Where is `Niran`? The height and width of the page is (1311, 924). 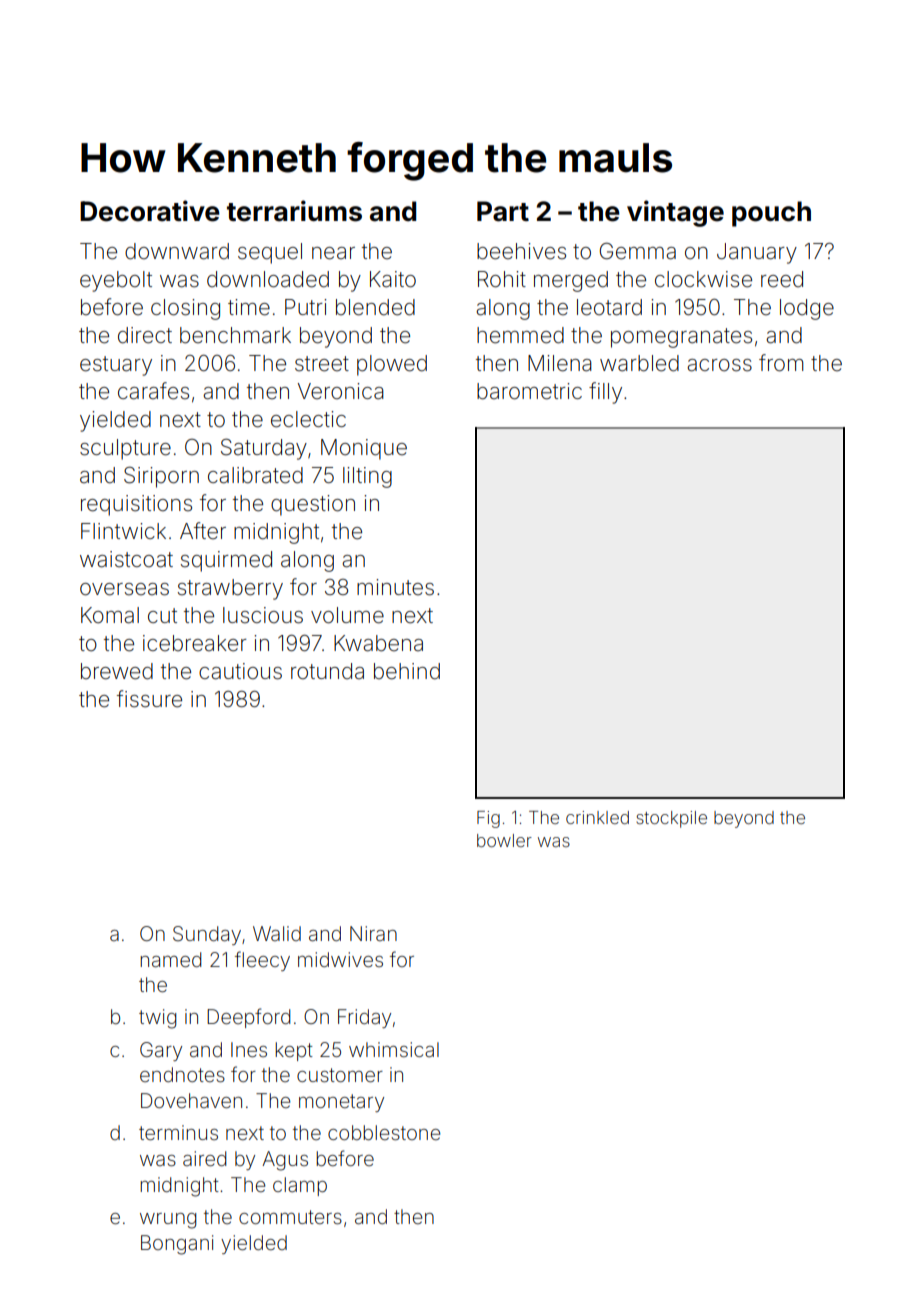
Niran is located at coordinates (373, 933).
